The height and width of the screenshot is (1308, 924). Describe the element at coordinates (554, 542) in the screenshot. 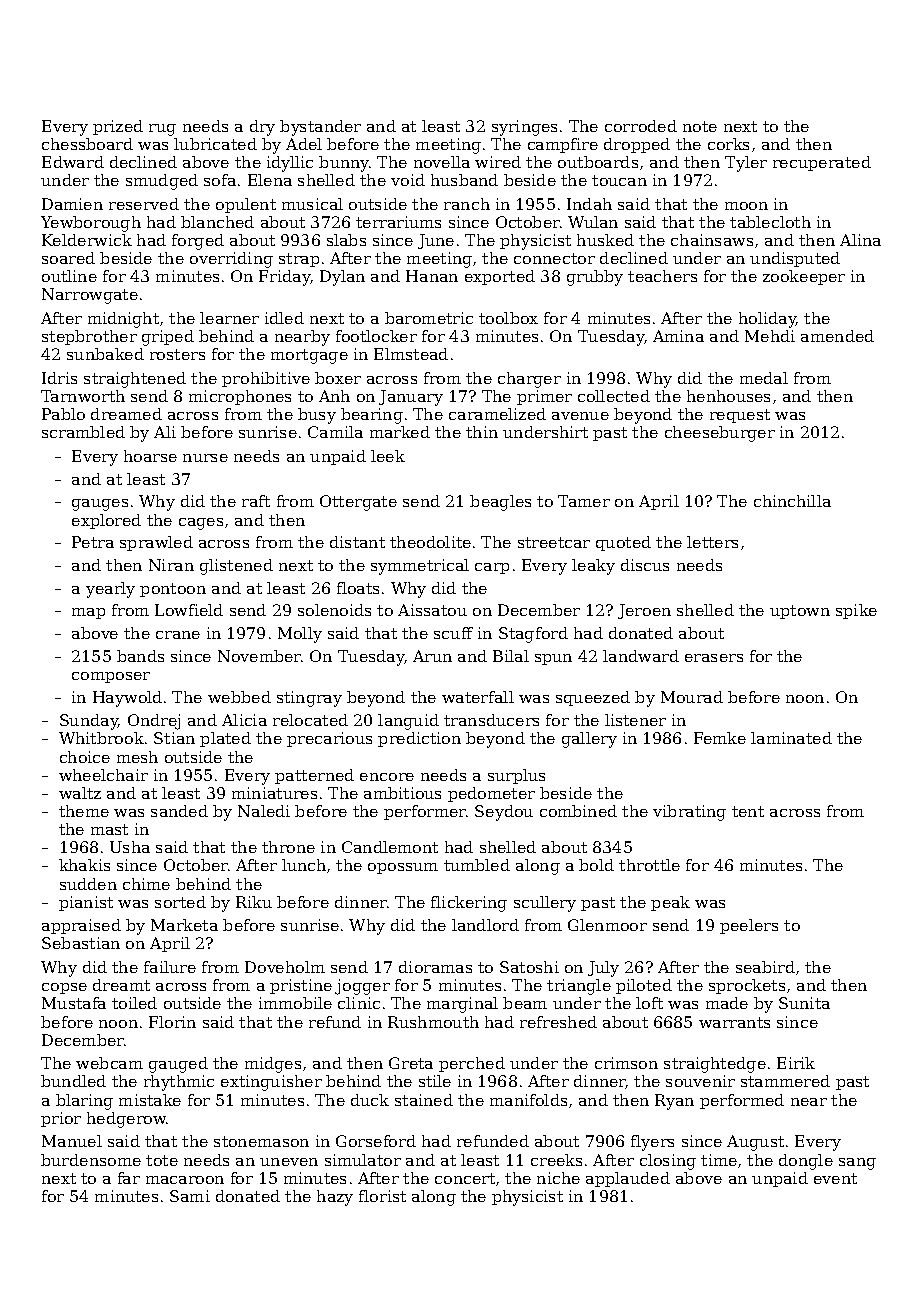

I see `streetcar` at that location.
